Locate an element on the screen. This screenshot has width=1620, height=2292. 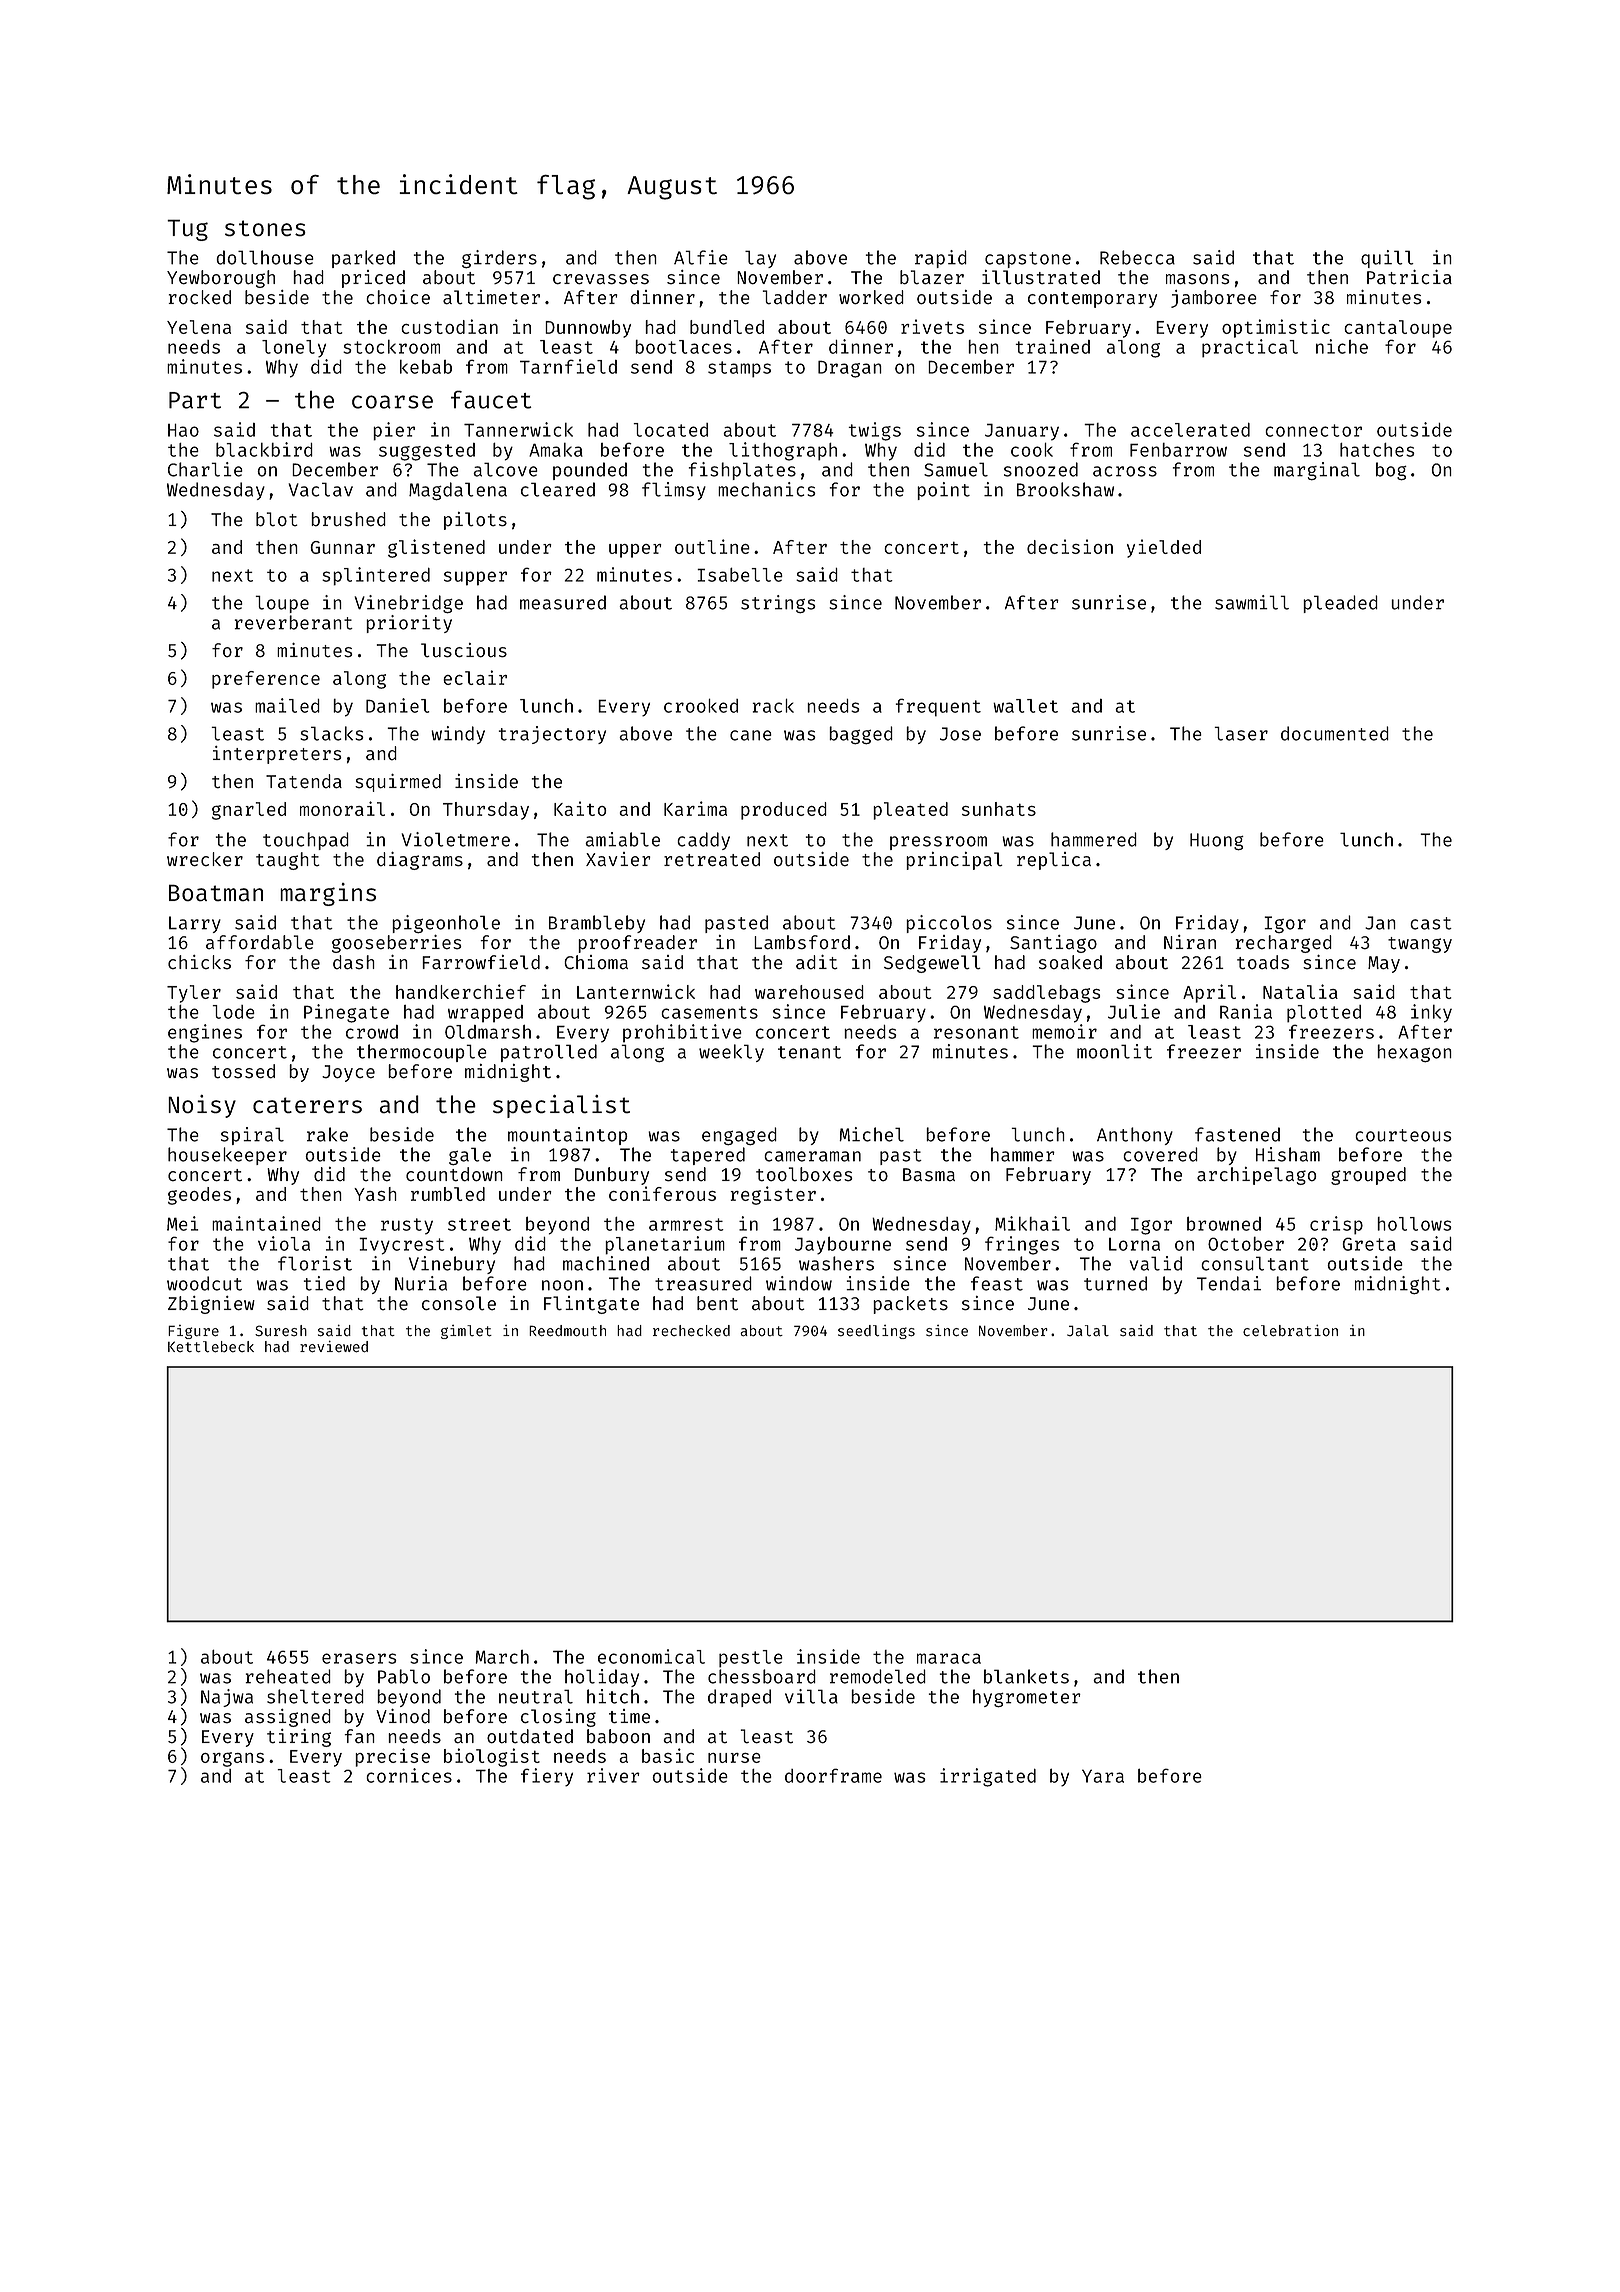
treasured is located at coordinates (703, 1283).
